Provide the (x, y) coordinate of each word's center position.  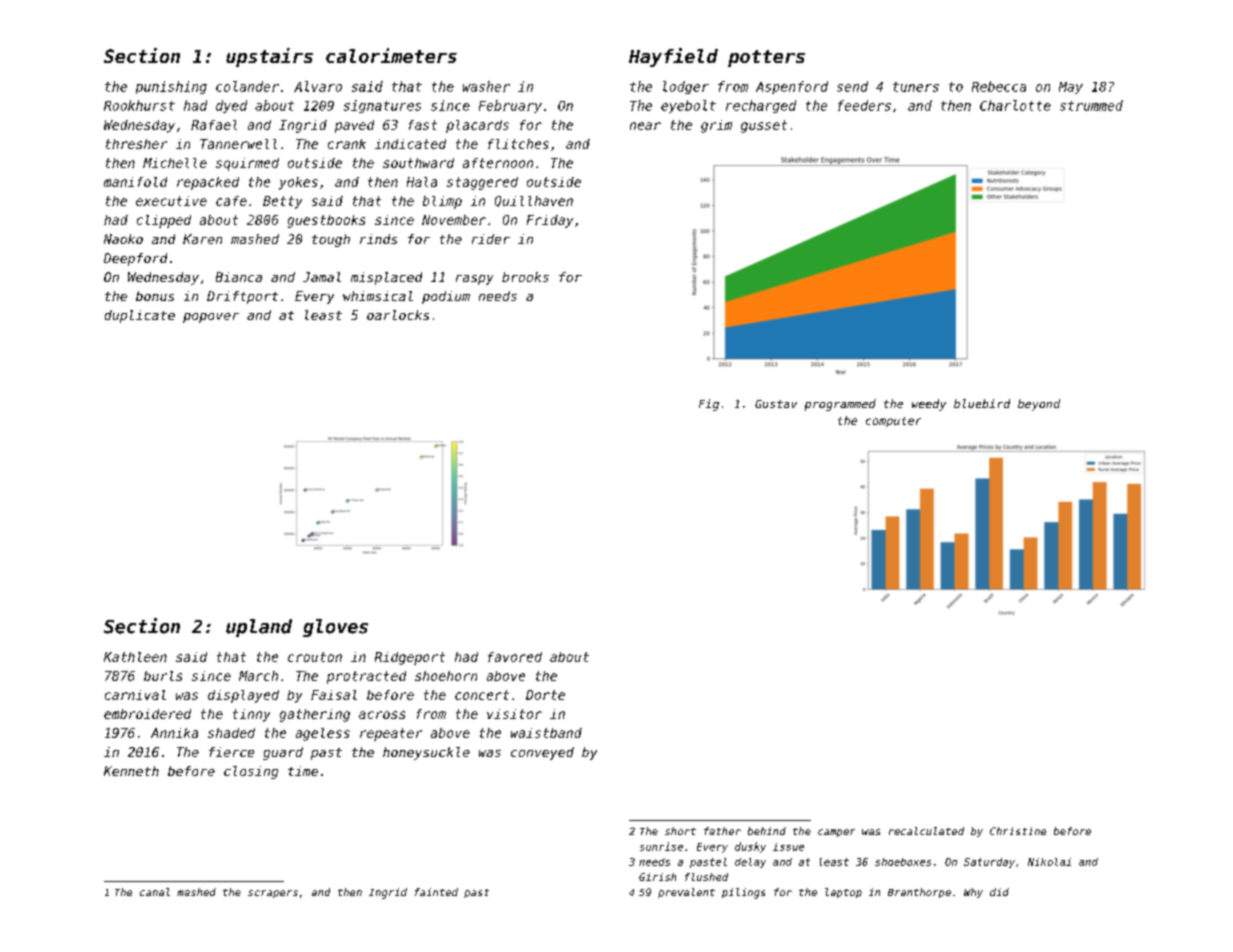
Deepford (135, 259)
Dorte (545, 695)
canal (155, 892)
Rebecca (999, 86)
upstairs (269, 57)
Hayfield (673, 57)
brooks (525, 277)
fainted (436, 892)
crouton (315, 657)
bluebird (982, 403)
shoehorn (446, 676)
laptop (843, 893)
